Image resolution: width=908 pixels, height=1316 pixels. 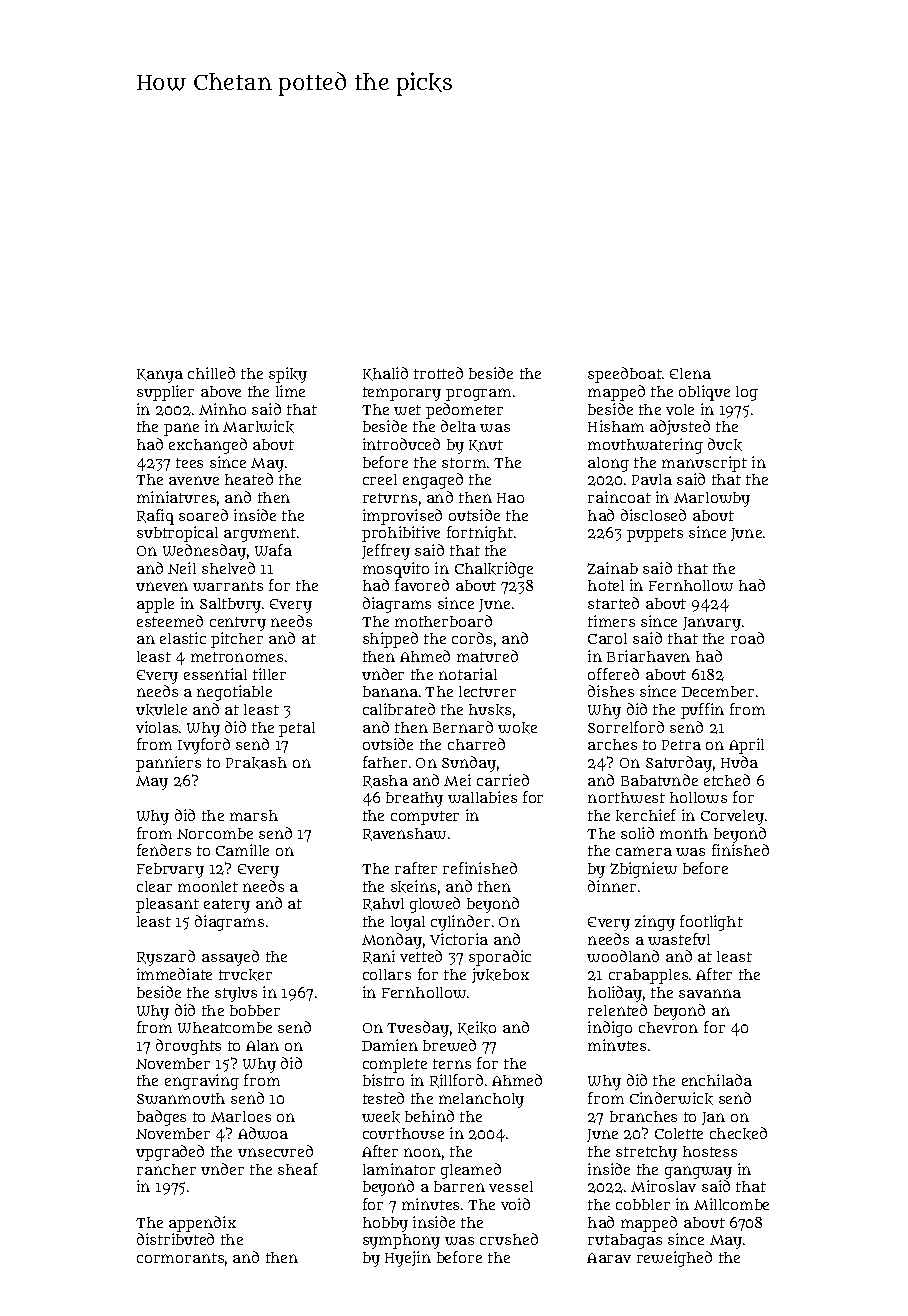 What do you see at coordinates (408, 1259) in the screenshot?
I see `Hyejin` at bounding box center [408, 1259].
